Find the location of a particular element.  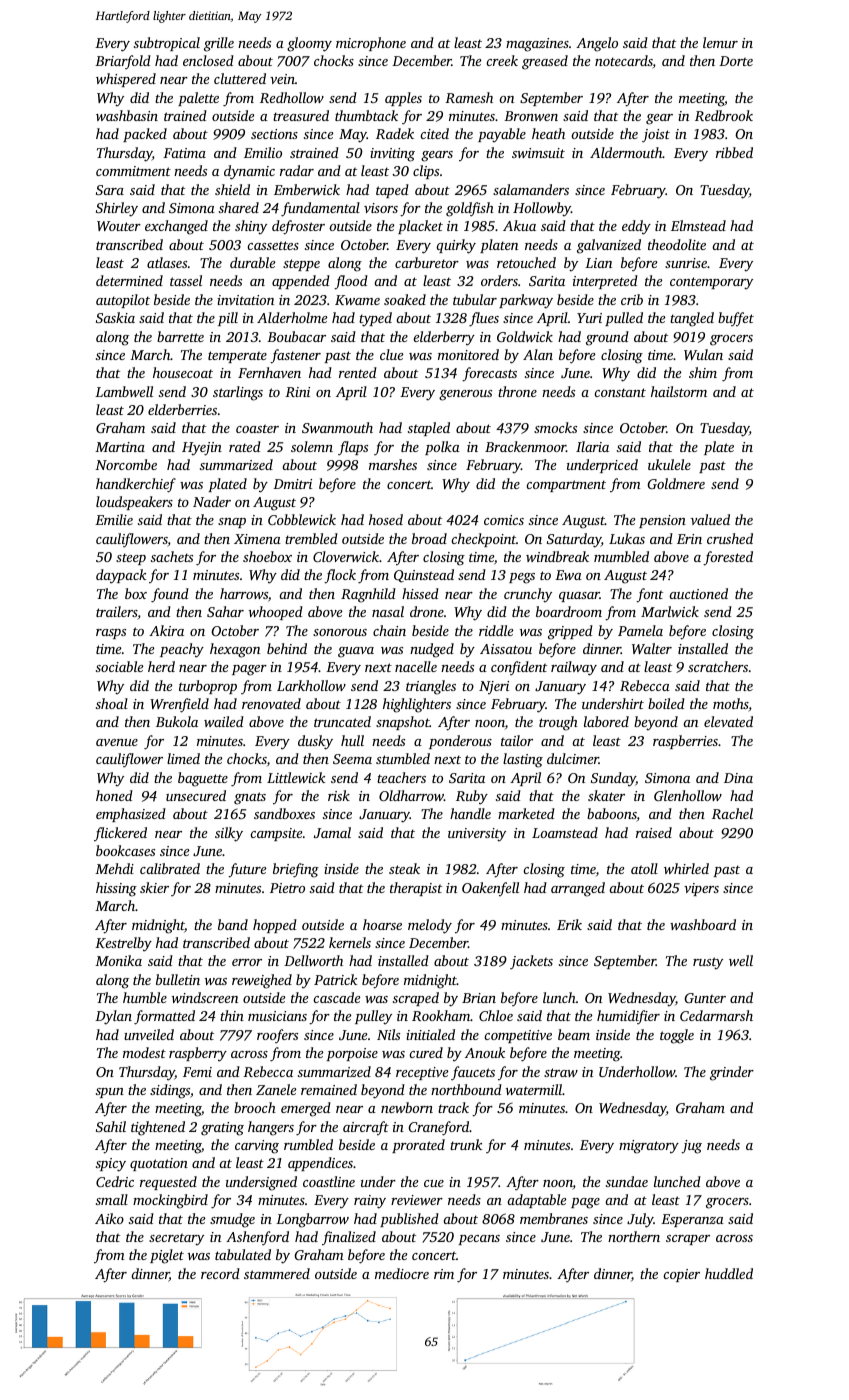

steak is located at coordinates (404, 868).
